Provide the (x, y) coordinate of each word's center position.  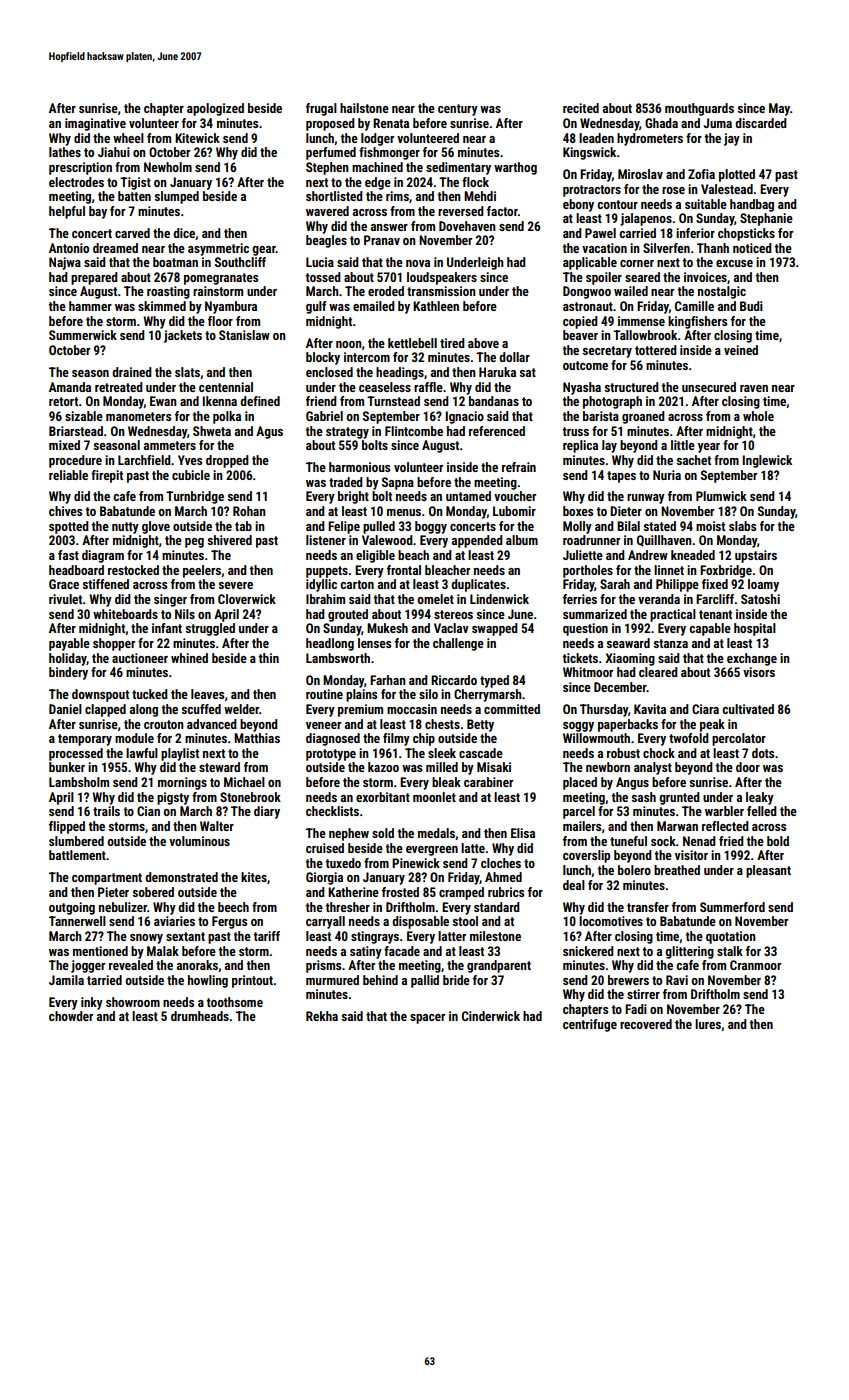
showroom (133, 1002)
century (458, 110)
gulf (316, 307)
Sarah (615, 584)
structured (632, 387)
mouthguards (699, 109)
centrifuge (590, 1025)
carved (132, 233)
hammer (90, 306)
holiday (68, 659)
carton (357, 584)
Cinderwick (491, 1016)
